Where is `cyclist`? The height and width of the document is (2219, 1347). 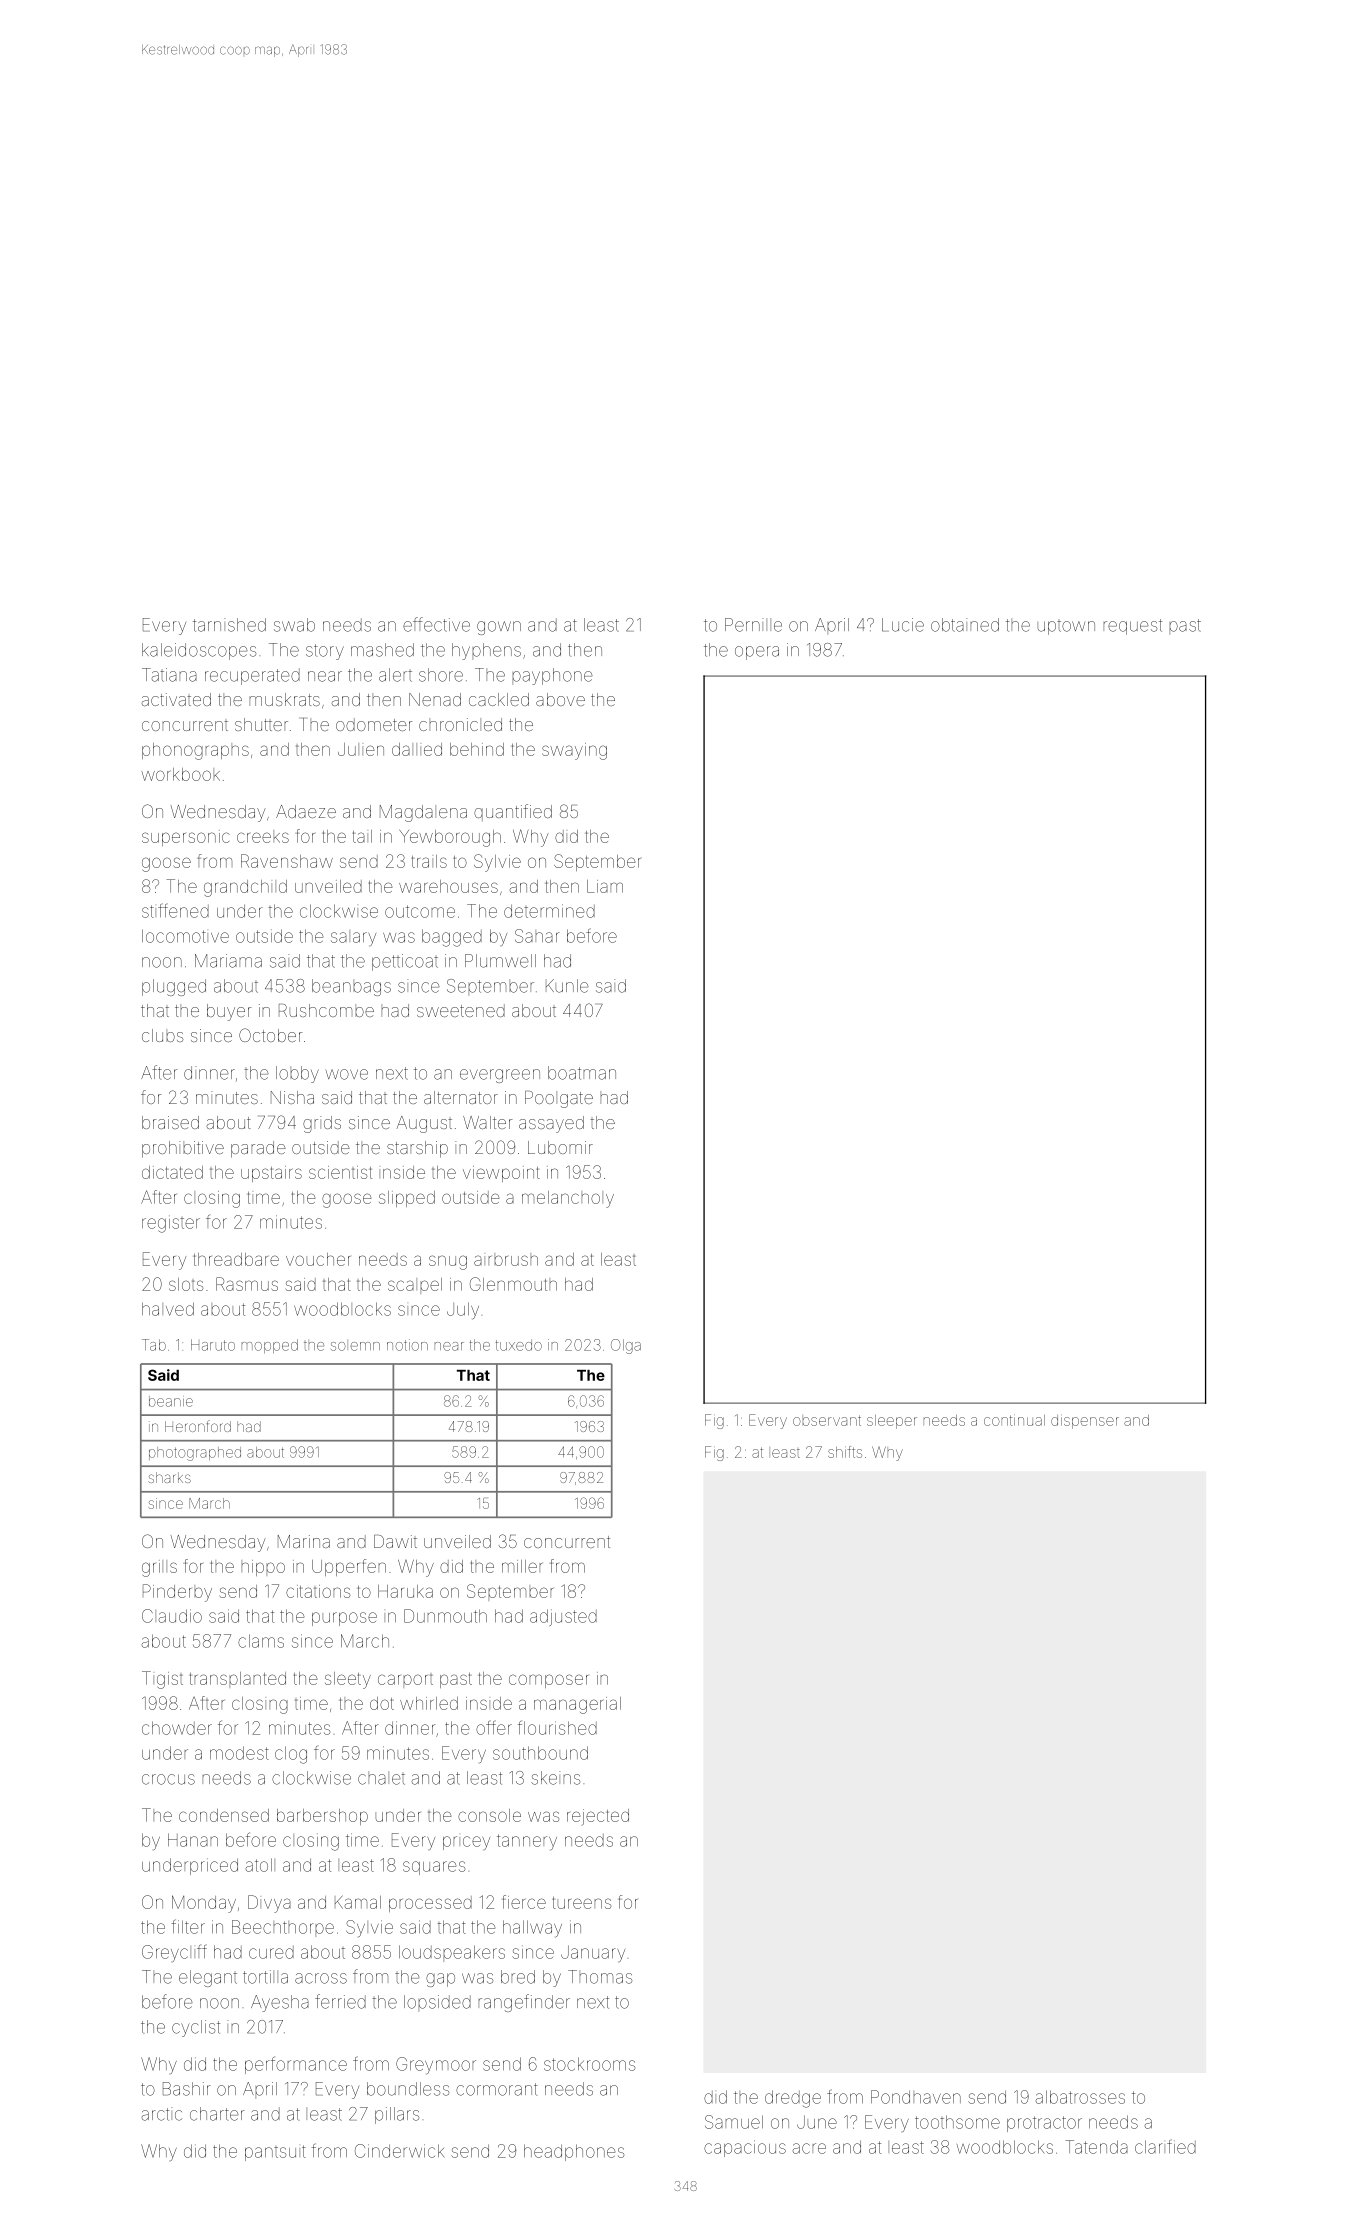
cyclist is located at coordinates (196, 2028).
